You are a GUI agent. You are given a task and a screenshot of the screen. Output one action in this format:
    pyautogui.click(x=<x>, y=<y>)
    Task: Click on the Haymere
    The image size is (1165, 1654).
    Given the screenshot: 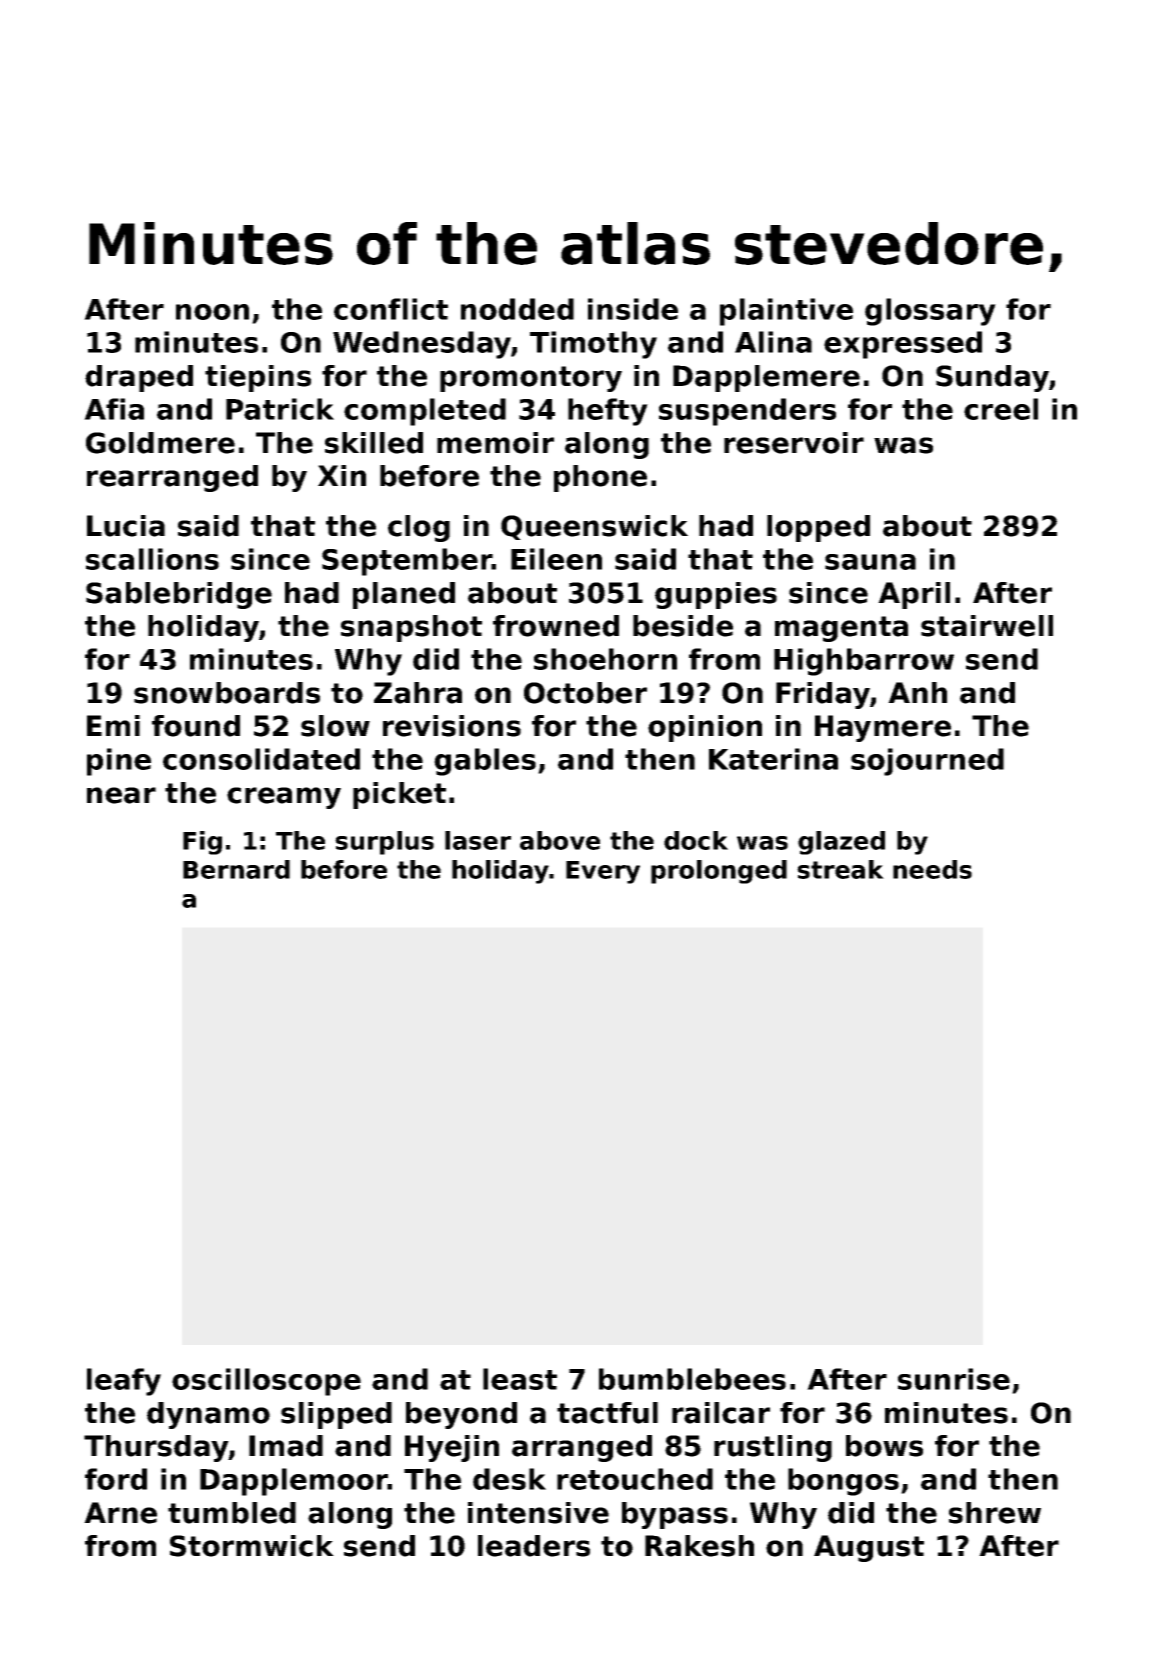 What is the action you would take?
    pyautogui.click(x=883, y=728)
